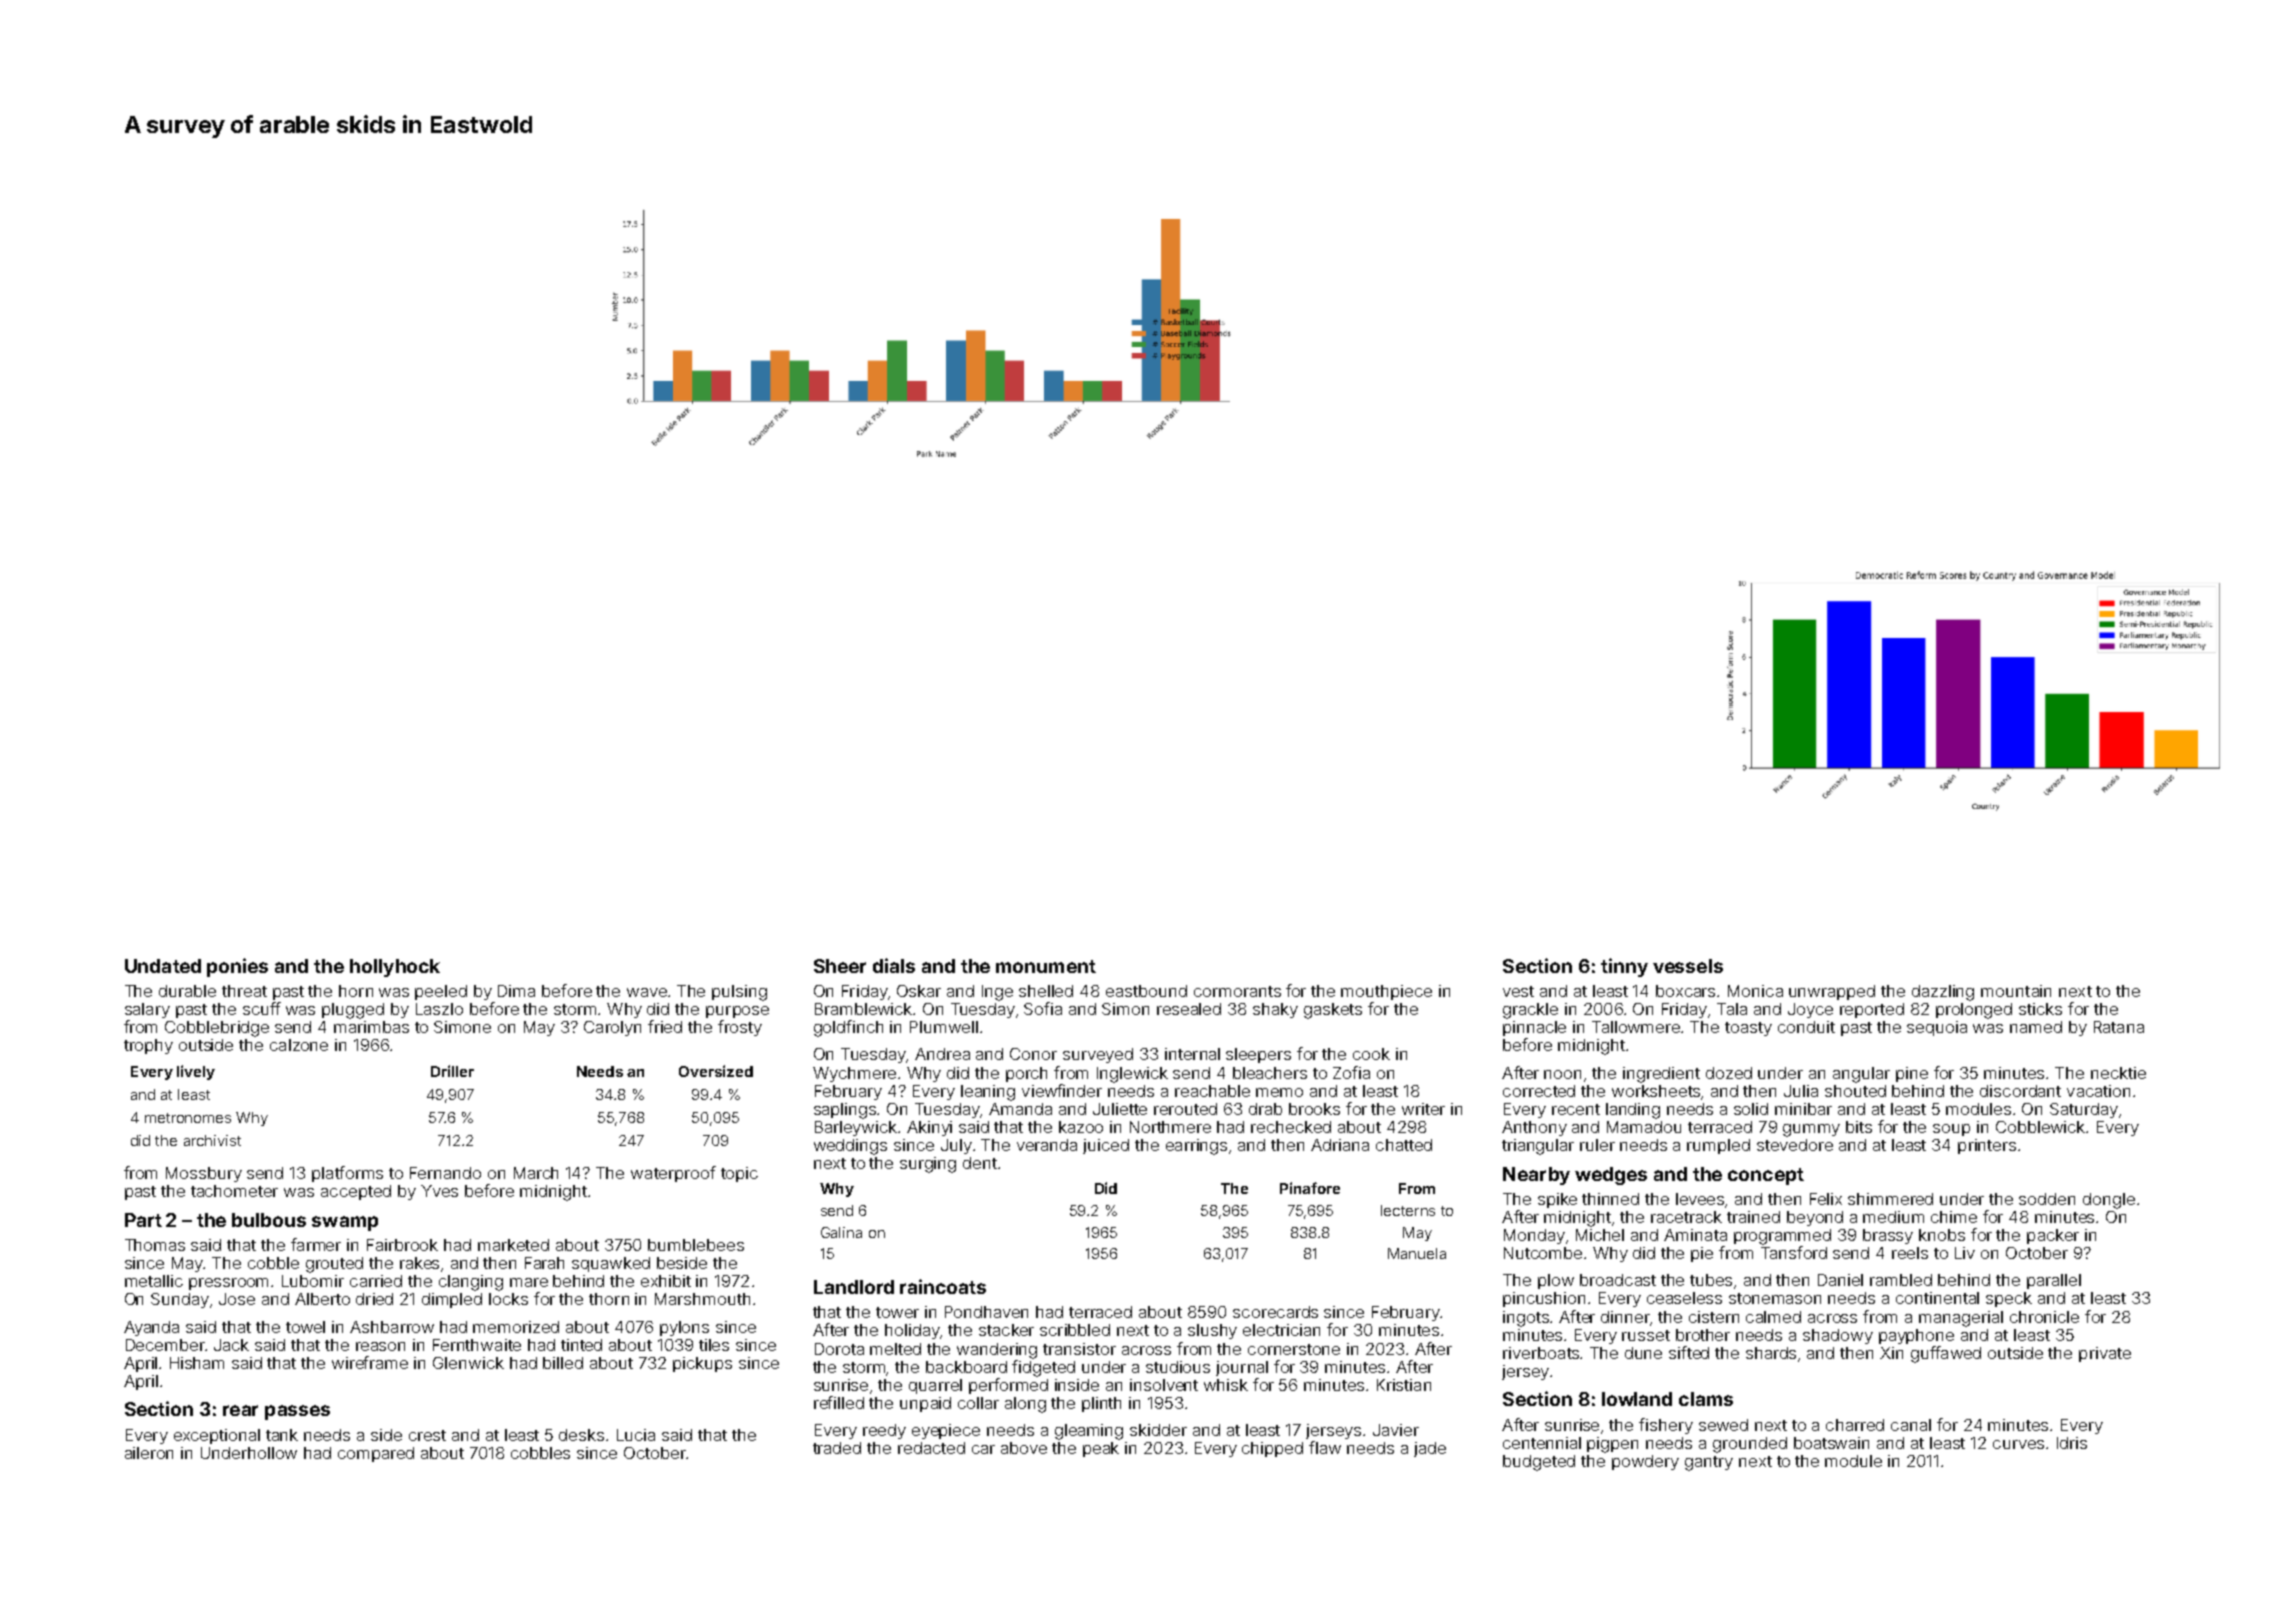 The image size is (2282, 1614). What do you see at coordinates (376, 1454) in the image?
I see `compared` at bounding box center [376, 1454].
